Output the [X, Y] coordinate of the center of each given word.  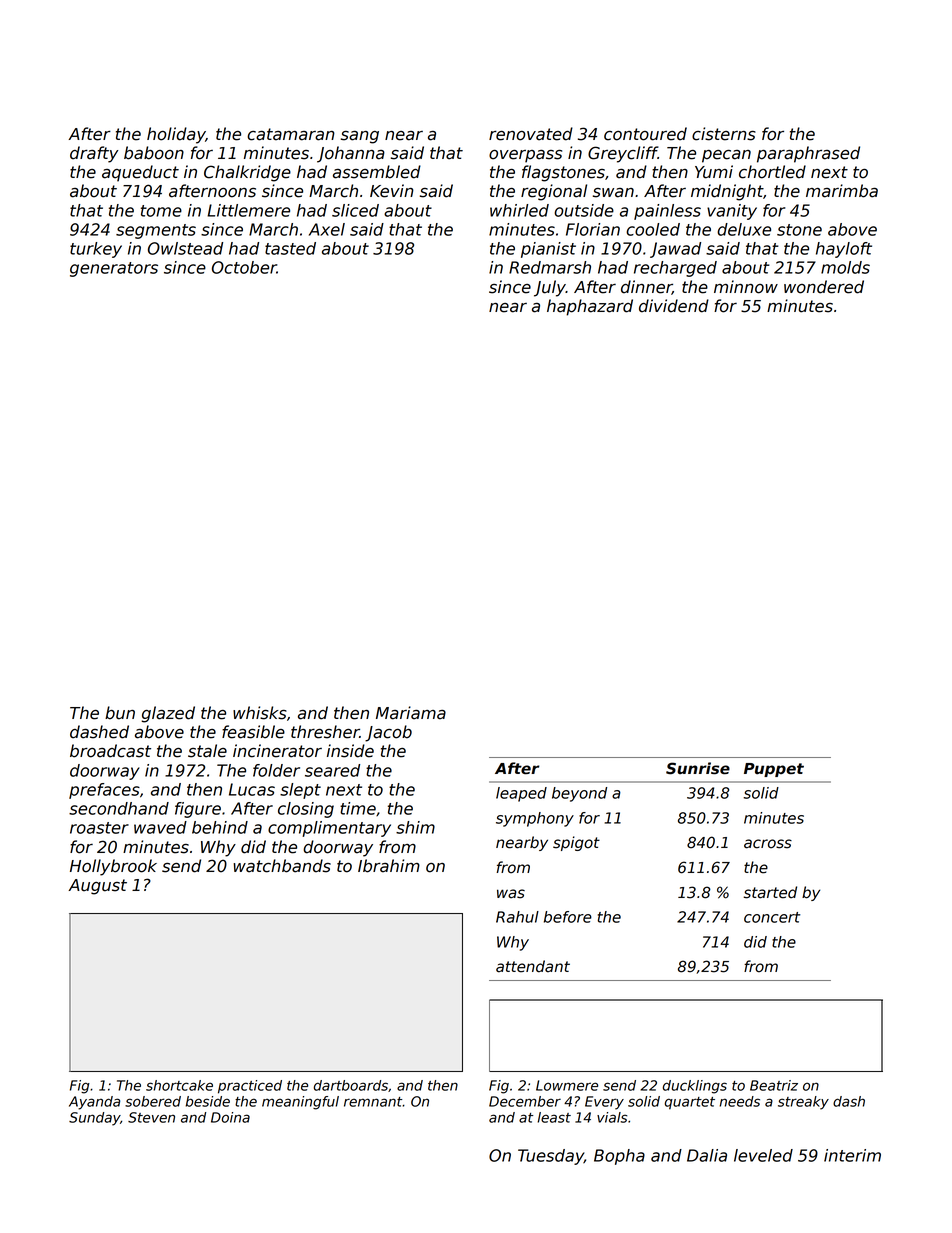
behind [220, 827]
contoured [645, 134]
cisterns [724, 134]
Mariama [411, 713]
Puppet [774, 770]
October [244, 267]
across [768, 844]
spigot [576, 843]
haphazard [590, 307]
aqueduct [140, 173]
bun [120, 713]
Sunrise [698, 768]
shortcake [179, 1085]
